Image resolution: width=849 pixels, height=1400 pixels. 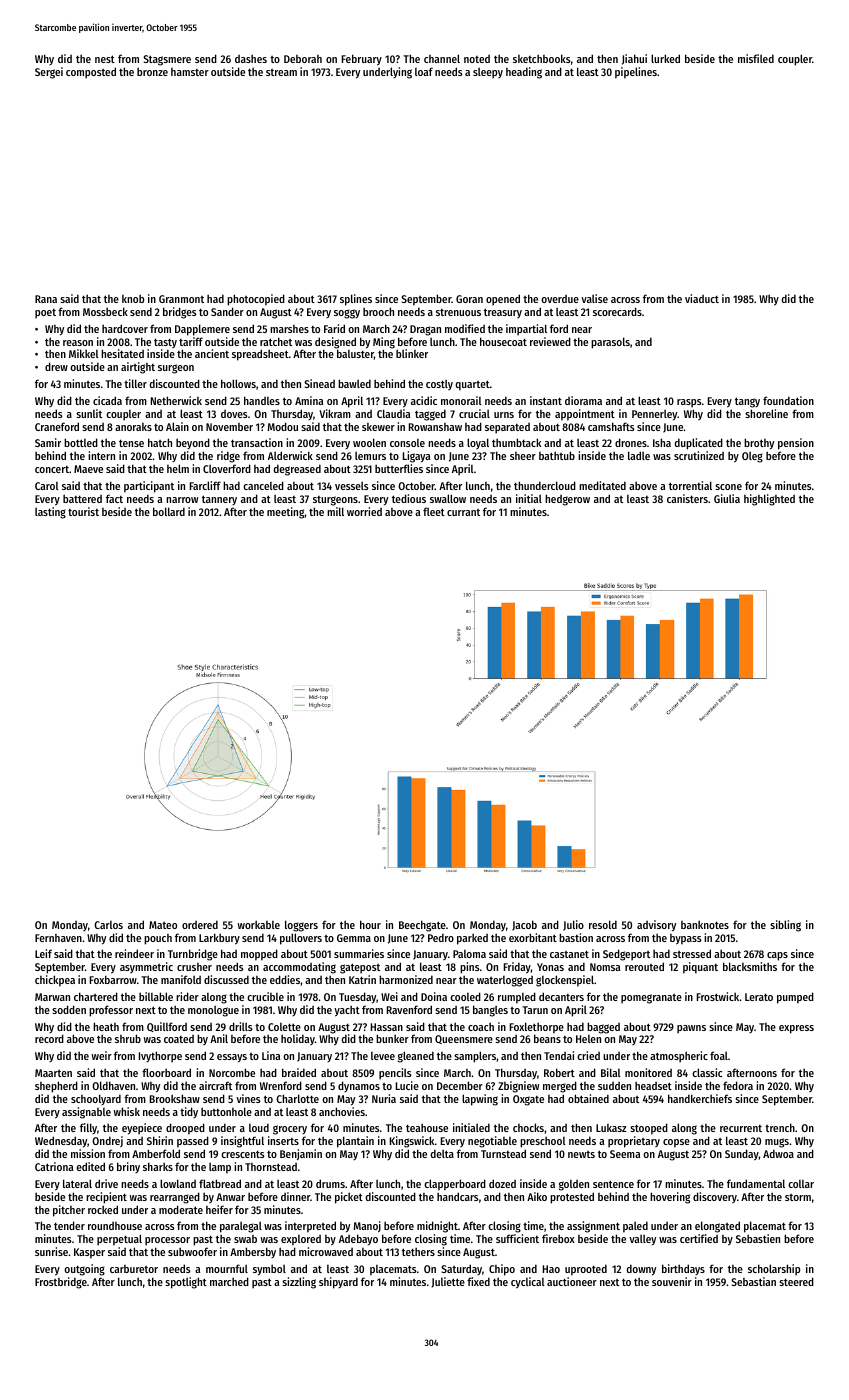 I want to click on noted, so click(x=477, y=59).
